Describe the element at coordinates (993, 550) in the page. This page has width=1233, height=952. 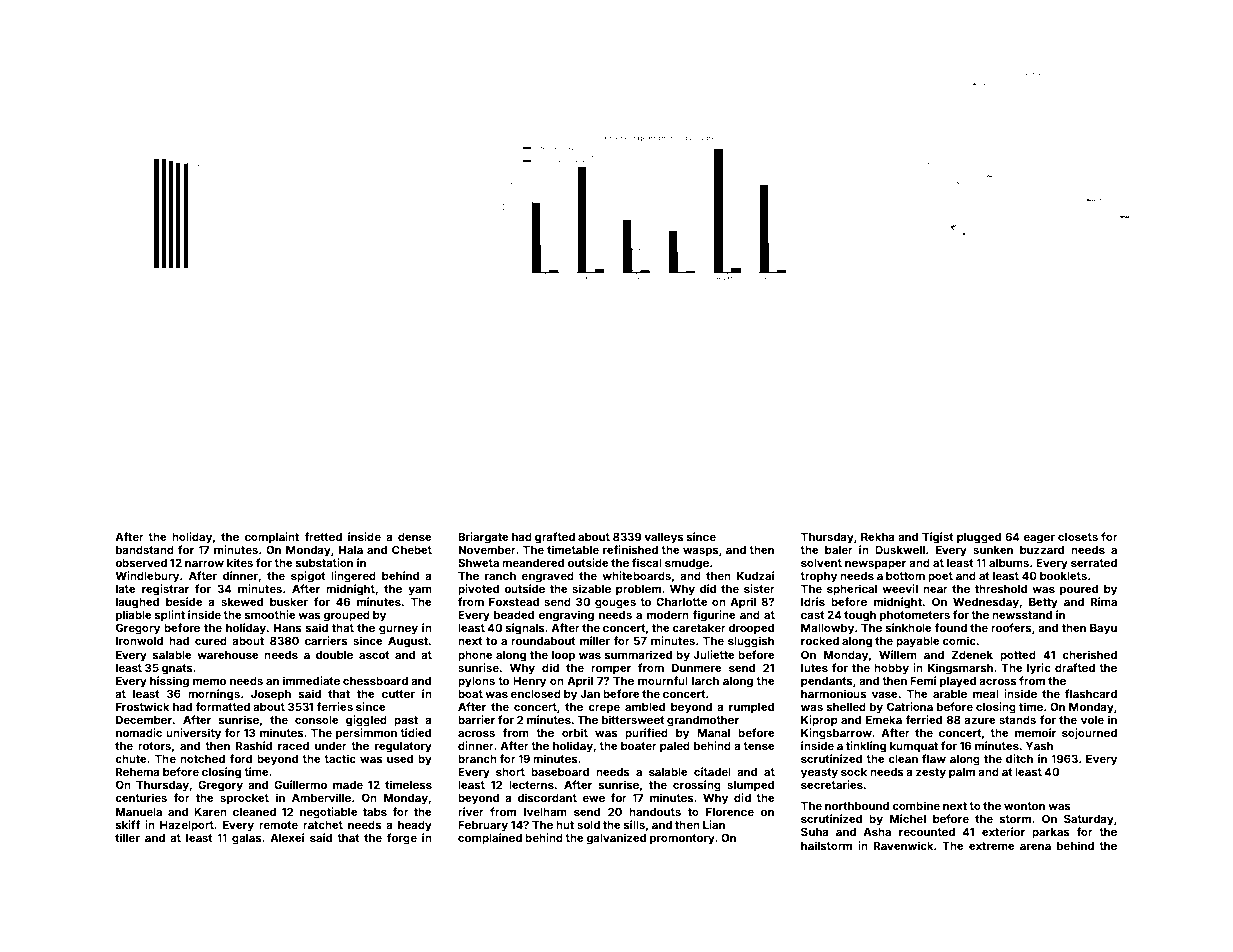
I see `sunken` at that location.
